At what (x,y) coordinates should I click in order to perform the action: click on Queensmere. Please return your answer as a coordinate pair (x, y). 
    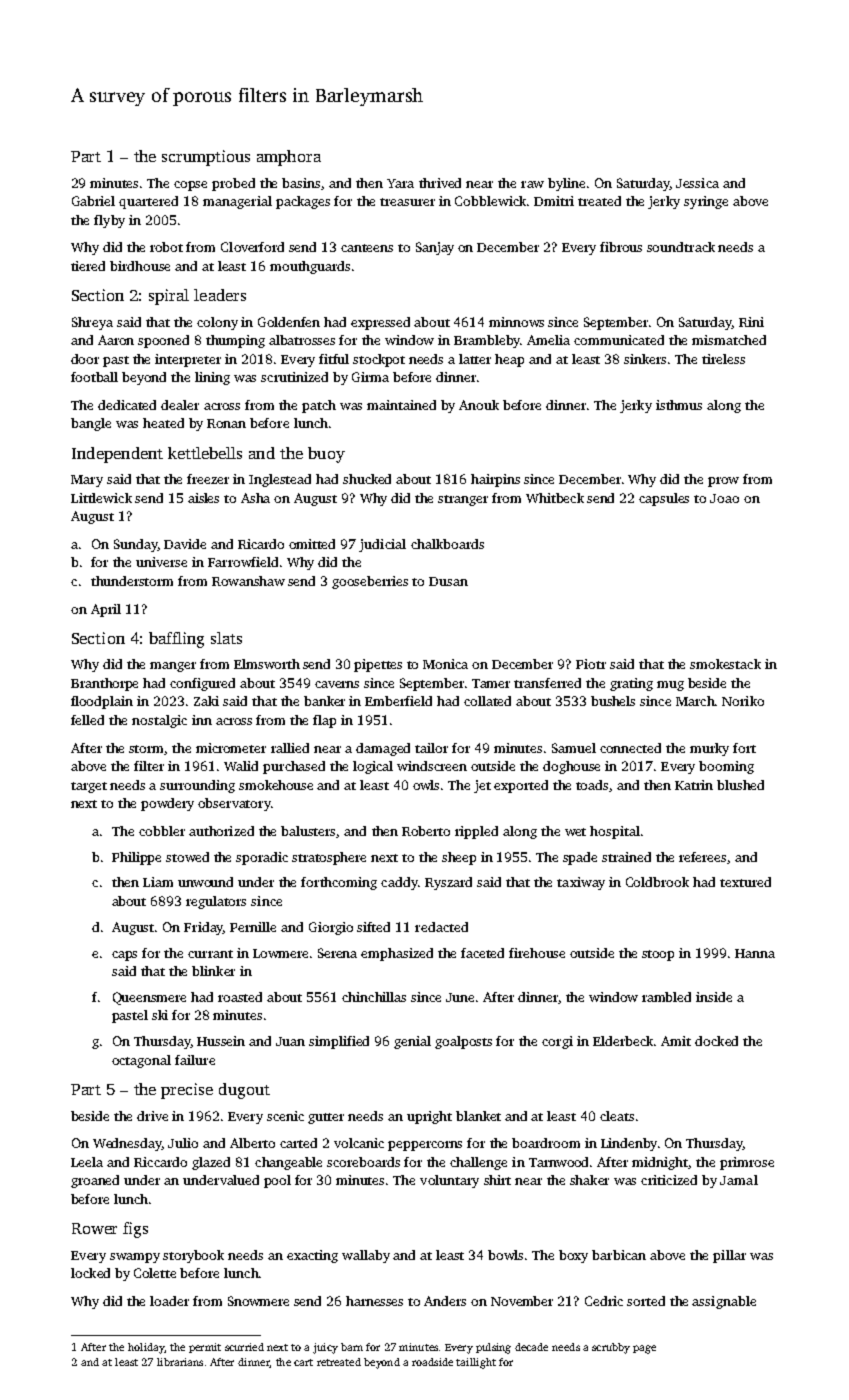
    Looking at the image, I should click on (149, 998).
